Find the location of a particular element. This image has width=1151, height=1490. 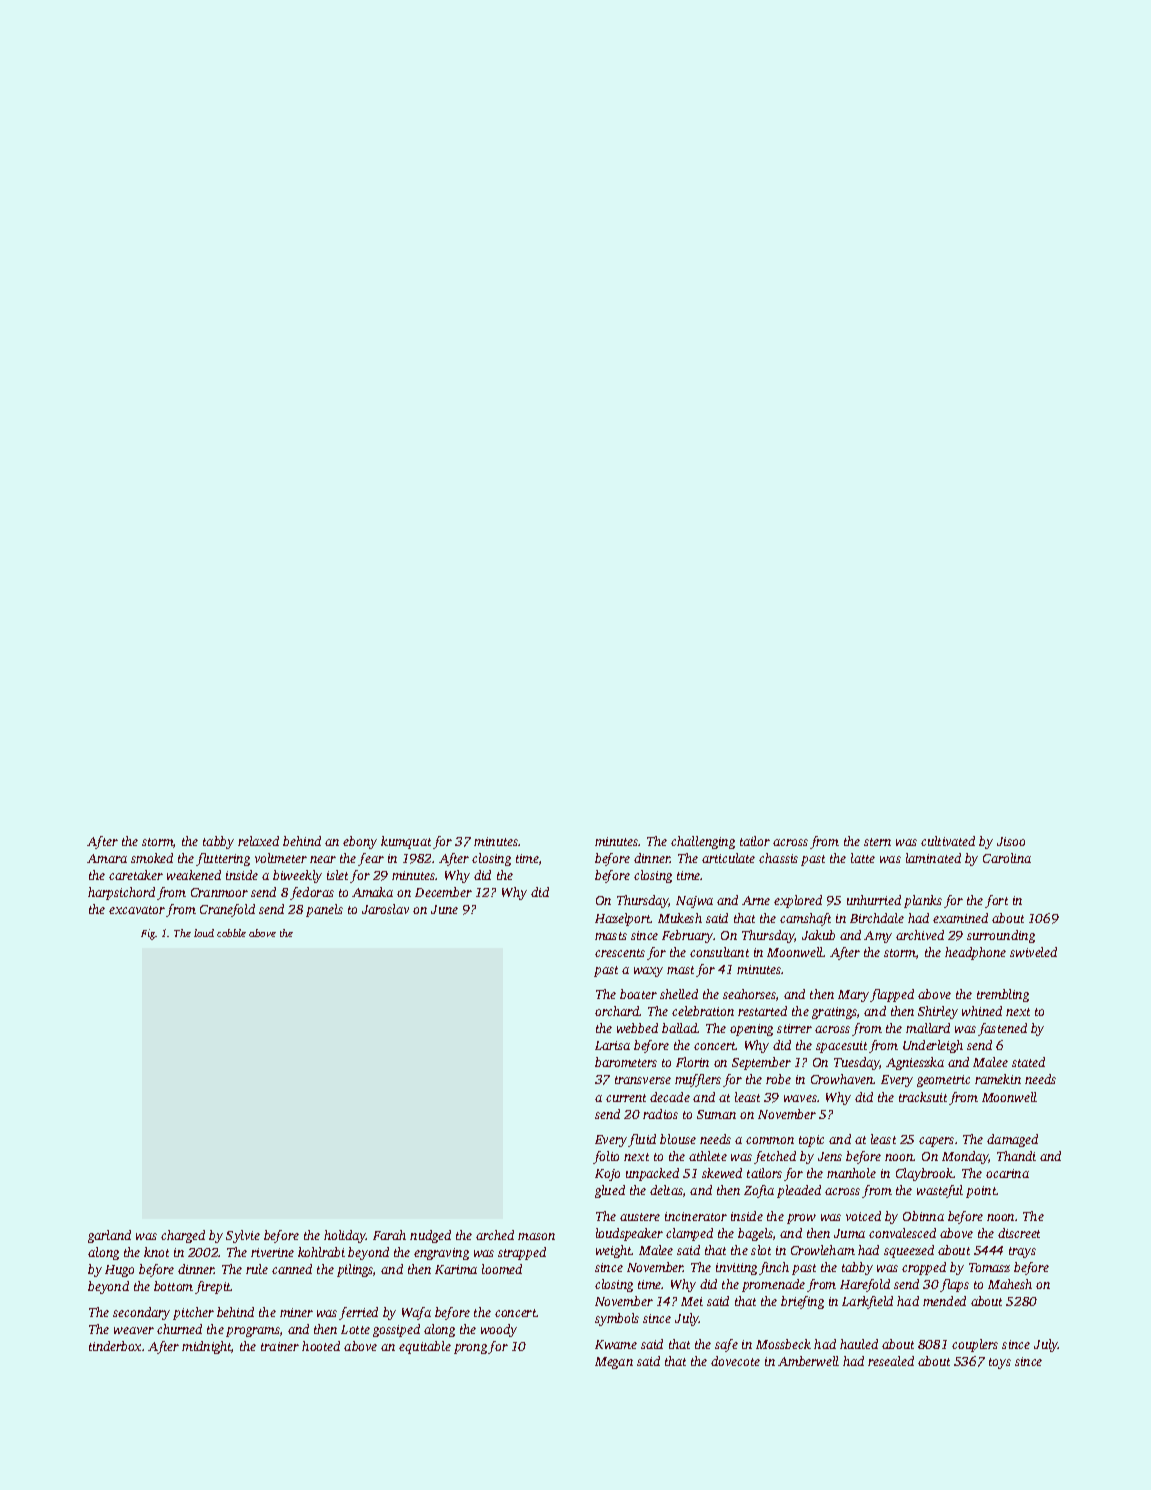

Florin is located at coordinates (692, 1062).
